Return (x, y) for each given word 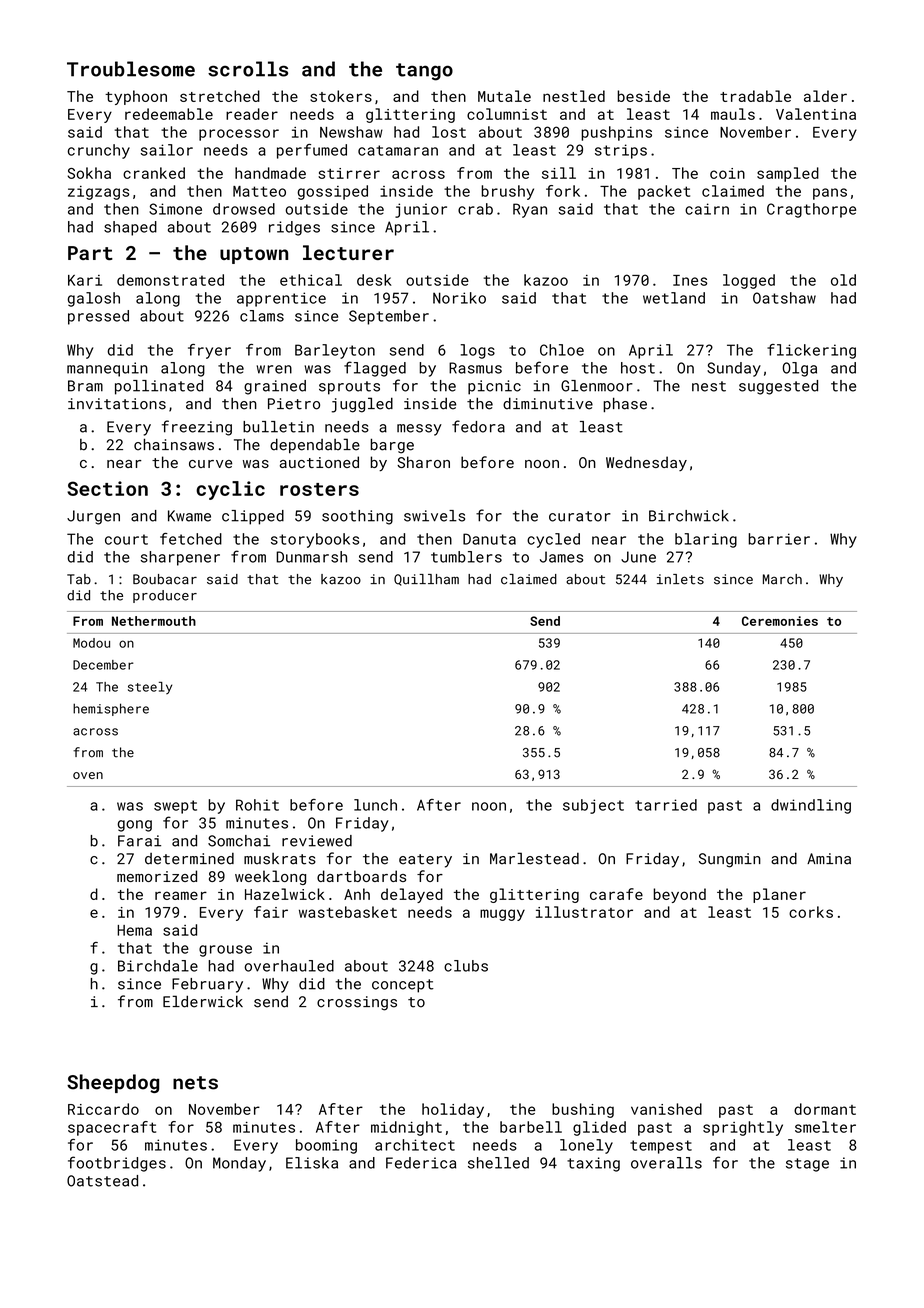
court (126, 539)
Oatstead (102, 1181)
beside (643, 96)
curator (580, 516)
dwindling (811, 806)
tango (424, 72)
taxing (593, 1164)
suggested (778, 387)
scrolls (248, 69)
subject (593, 806)
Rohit (257, 805)
